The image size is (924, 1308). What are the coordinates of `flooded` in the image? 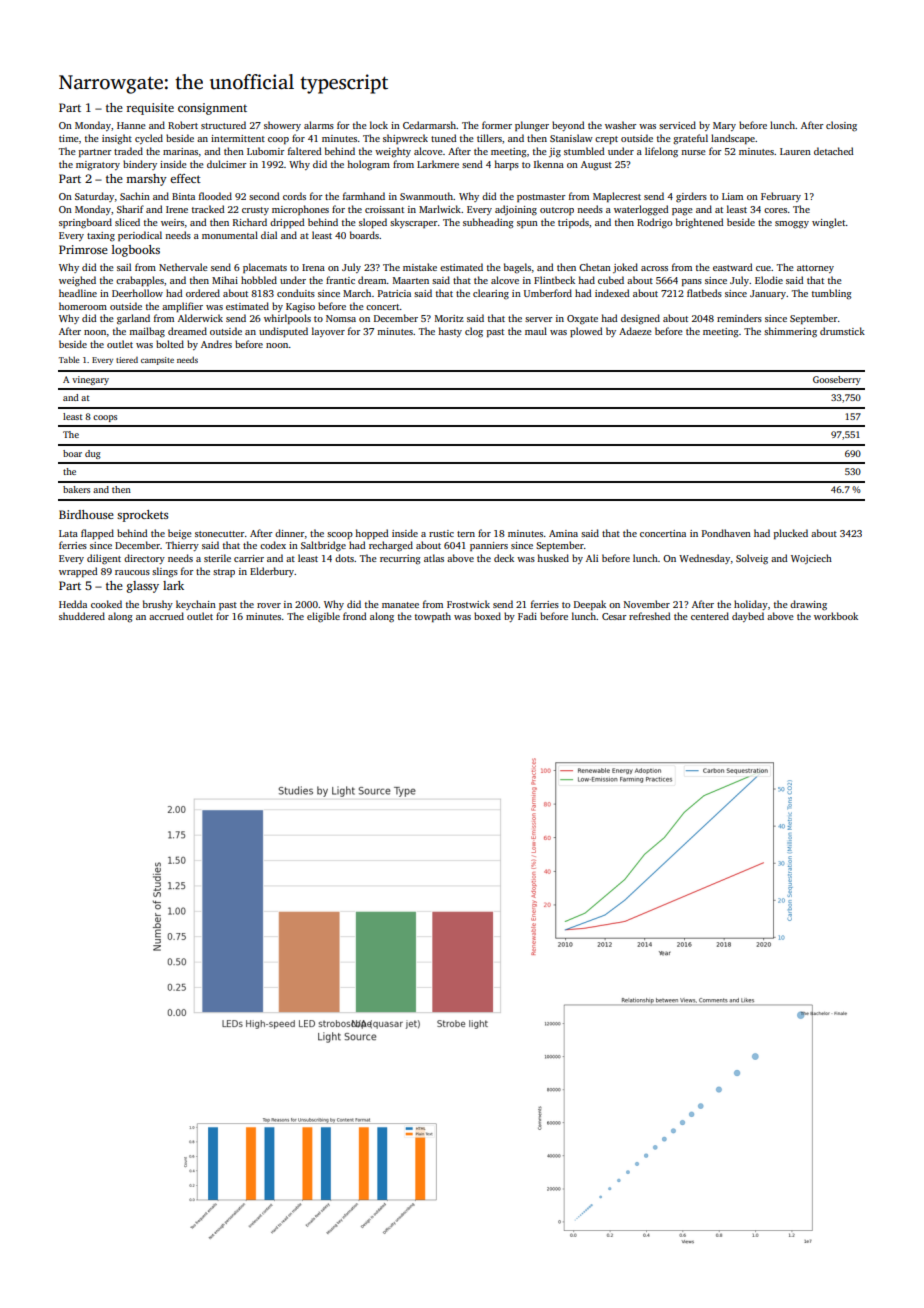 It's located at (215, 196).
